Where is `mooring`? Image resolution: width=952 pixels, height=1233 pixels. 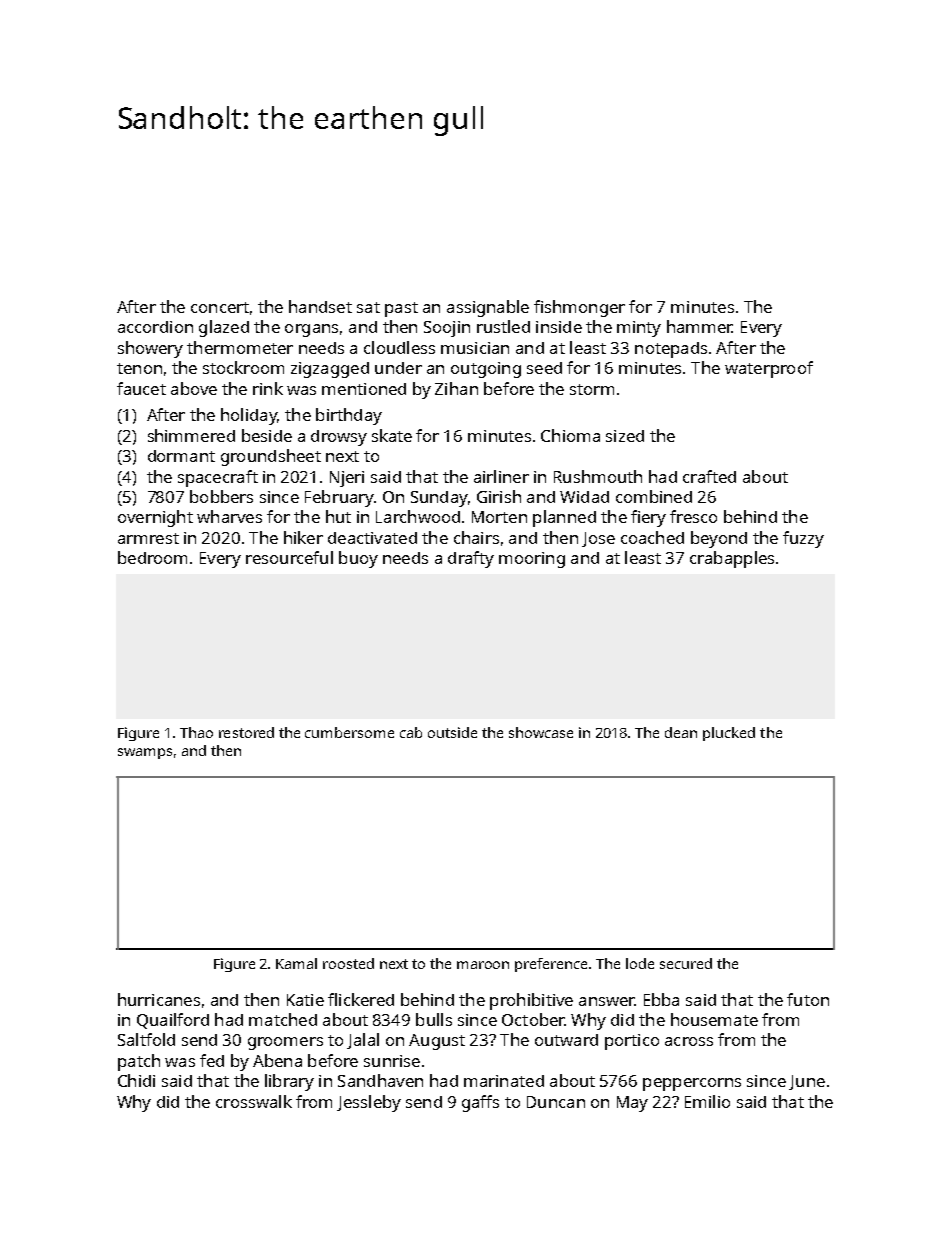
mooring is located at coordinates (532, 560).
